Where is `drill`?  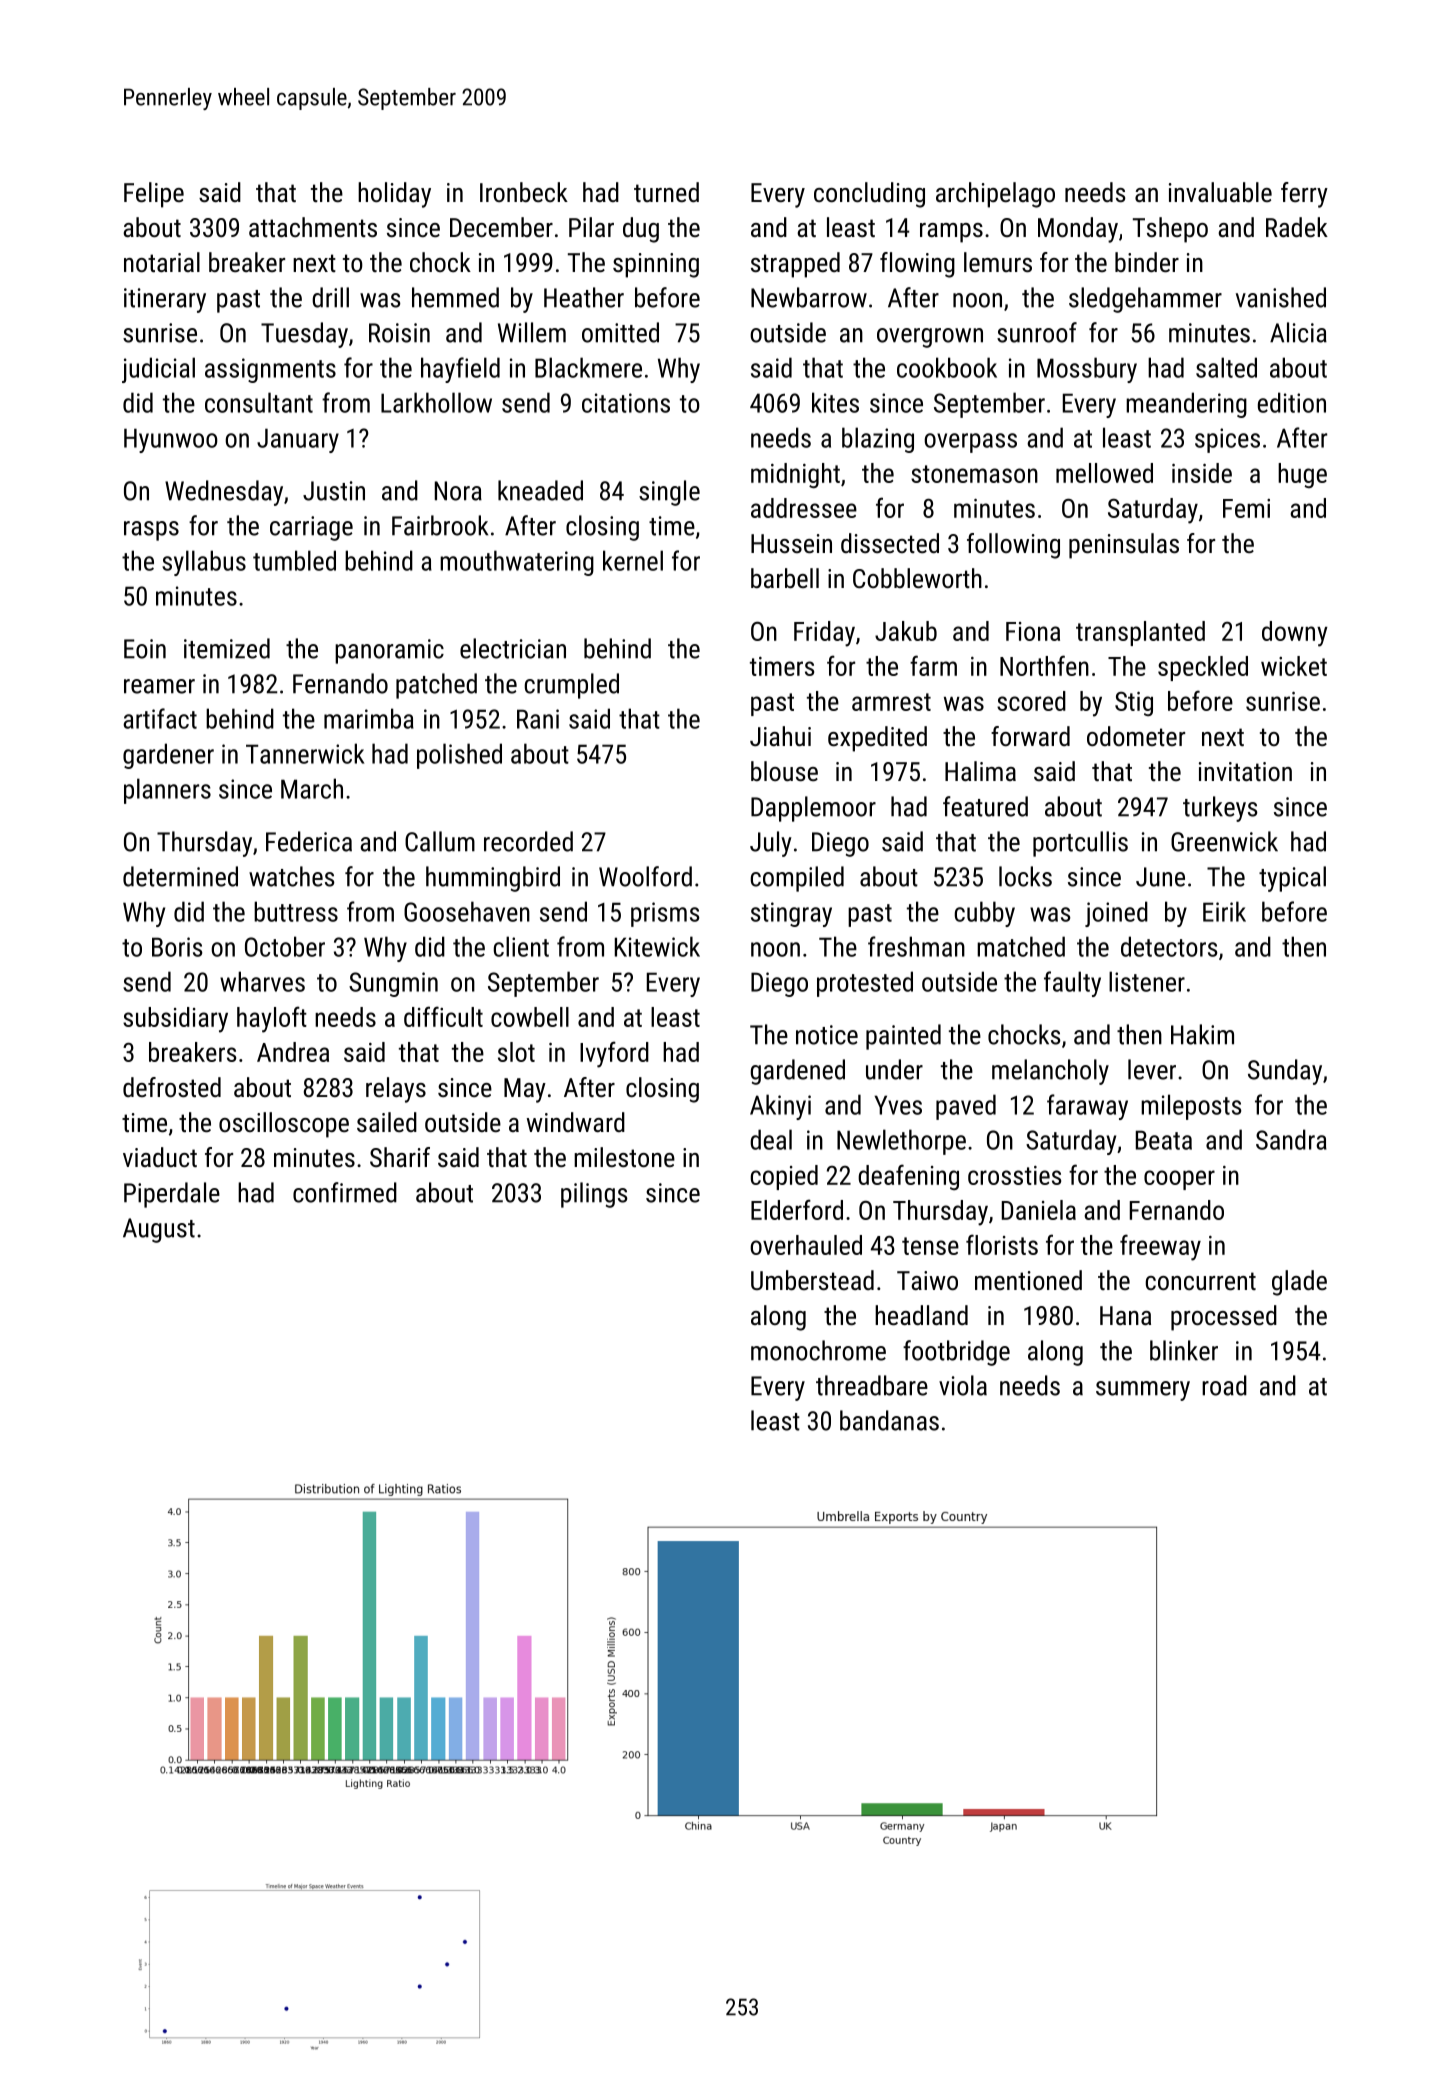
drill is located at coordinates (330, 297).
